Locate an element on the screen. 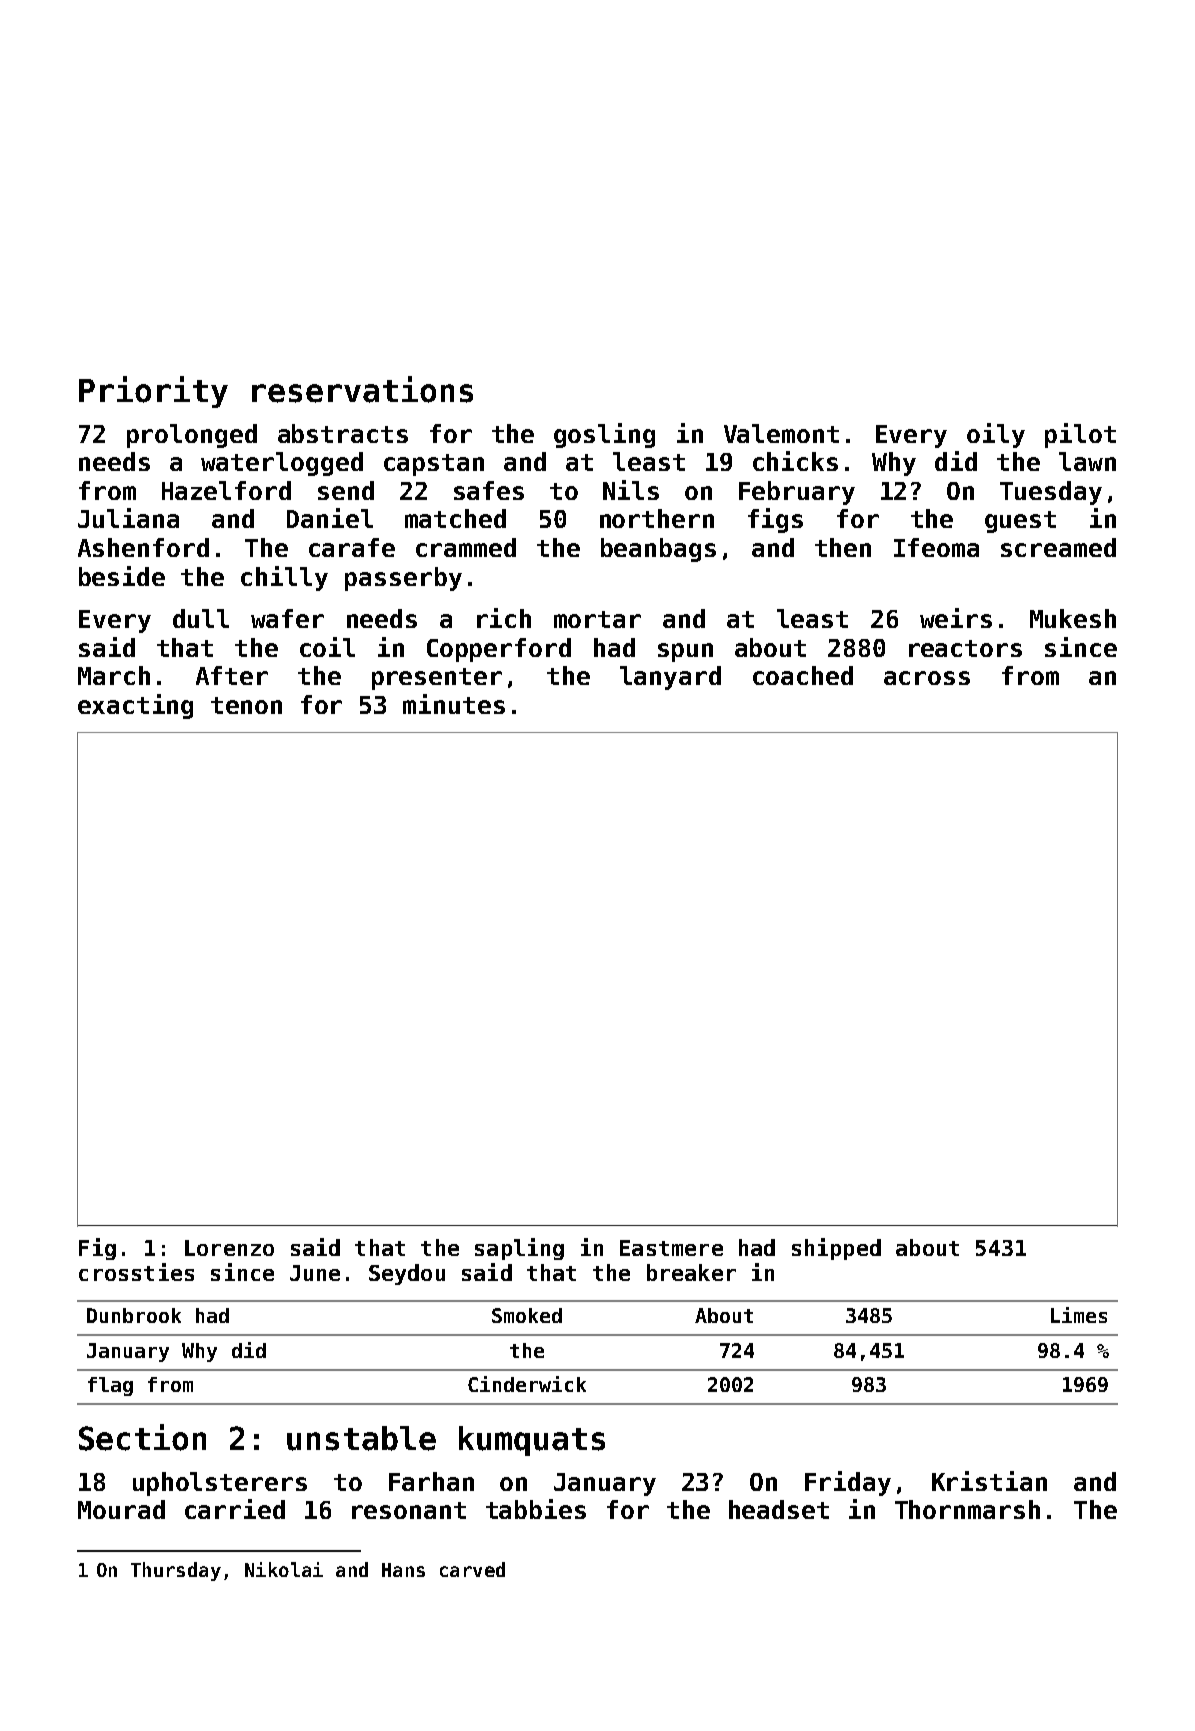 This screenshot has height=1731, width=1195. sapling is located at coordinates (519, 1249).
